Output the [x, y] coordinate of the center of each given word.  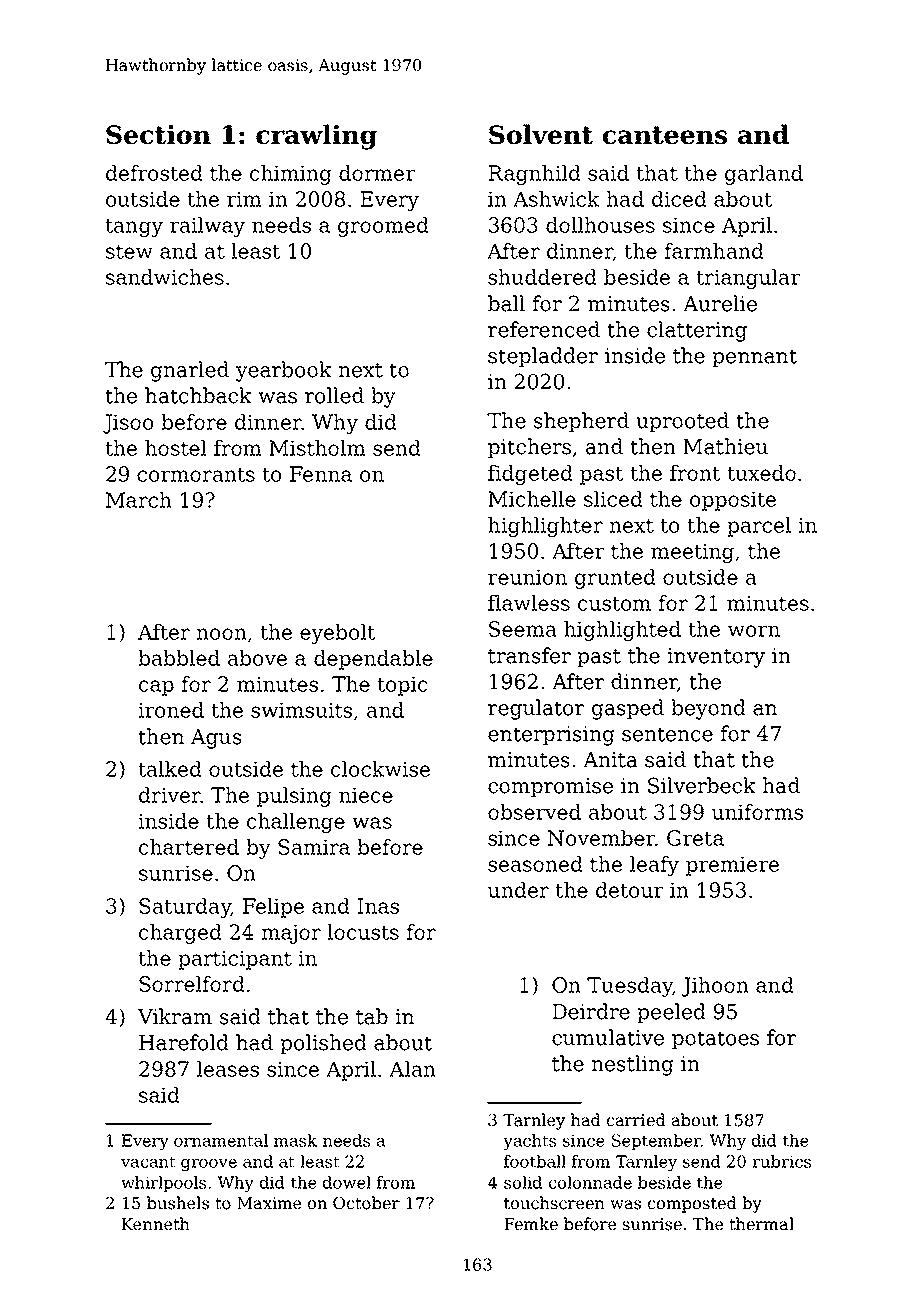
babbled [179, 658]
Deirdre [591, 1011]
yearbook [284, 371]
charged [180, 934]
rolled [334, 395]
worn [754, 631]
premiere [732, 866]
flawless [529, 603]
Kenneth [156, 1224]
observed [534, 812]
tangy [134, 228]
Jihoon [715, 987]
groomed [383, 227]
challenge [296, 823]
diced [679, 199]
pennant [754, 358]
